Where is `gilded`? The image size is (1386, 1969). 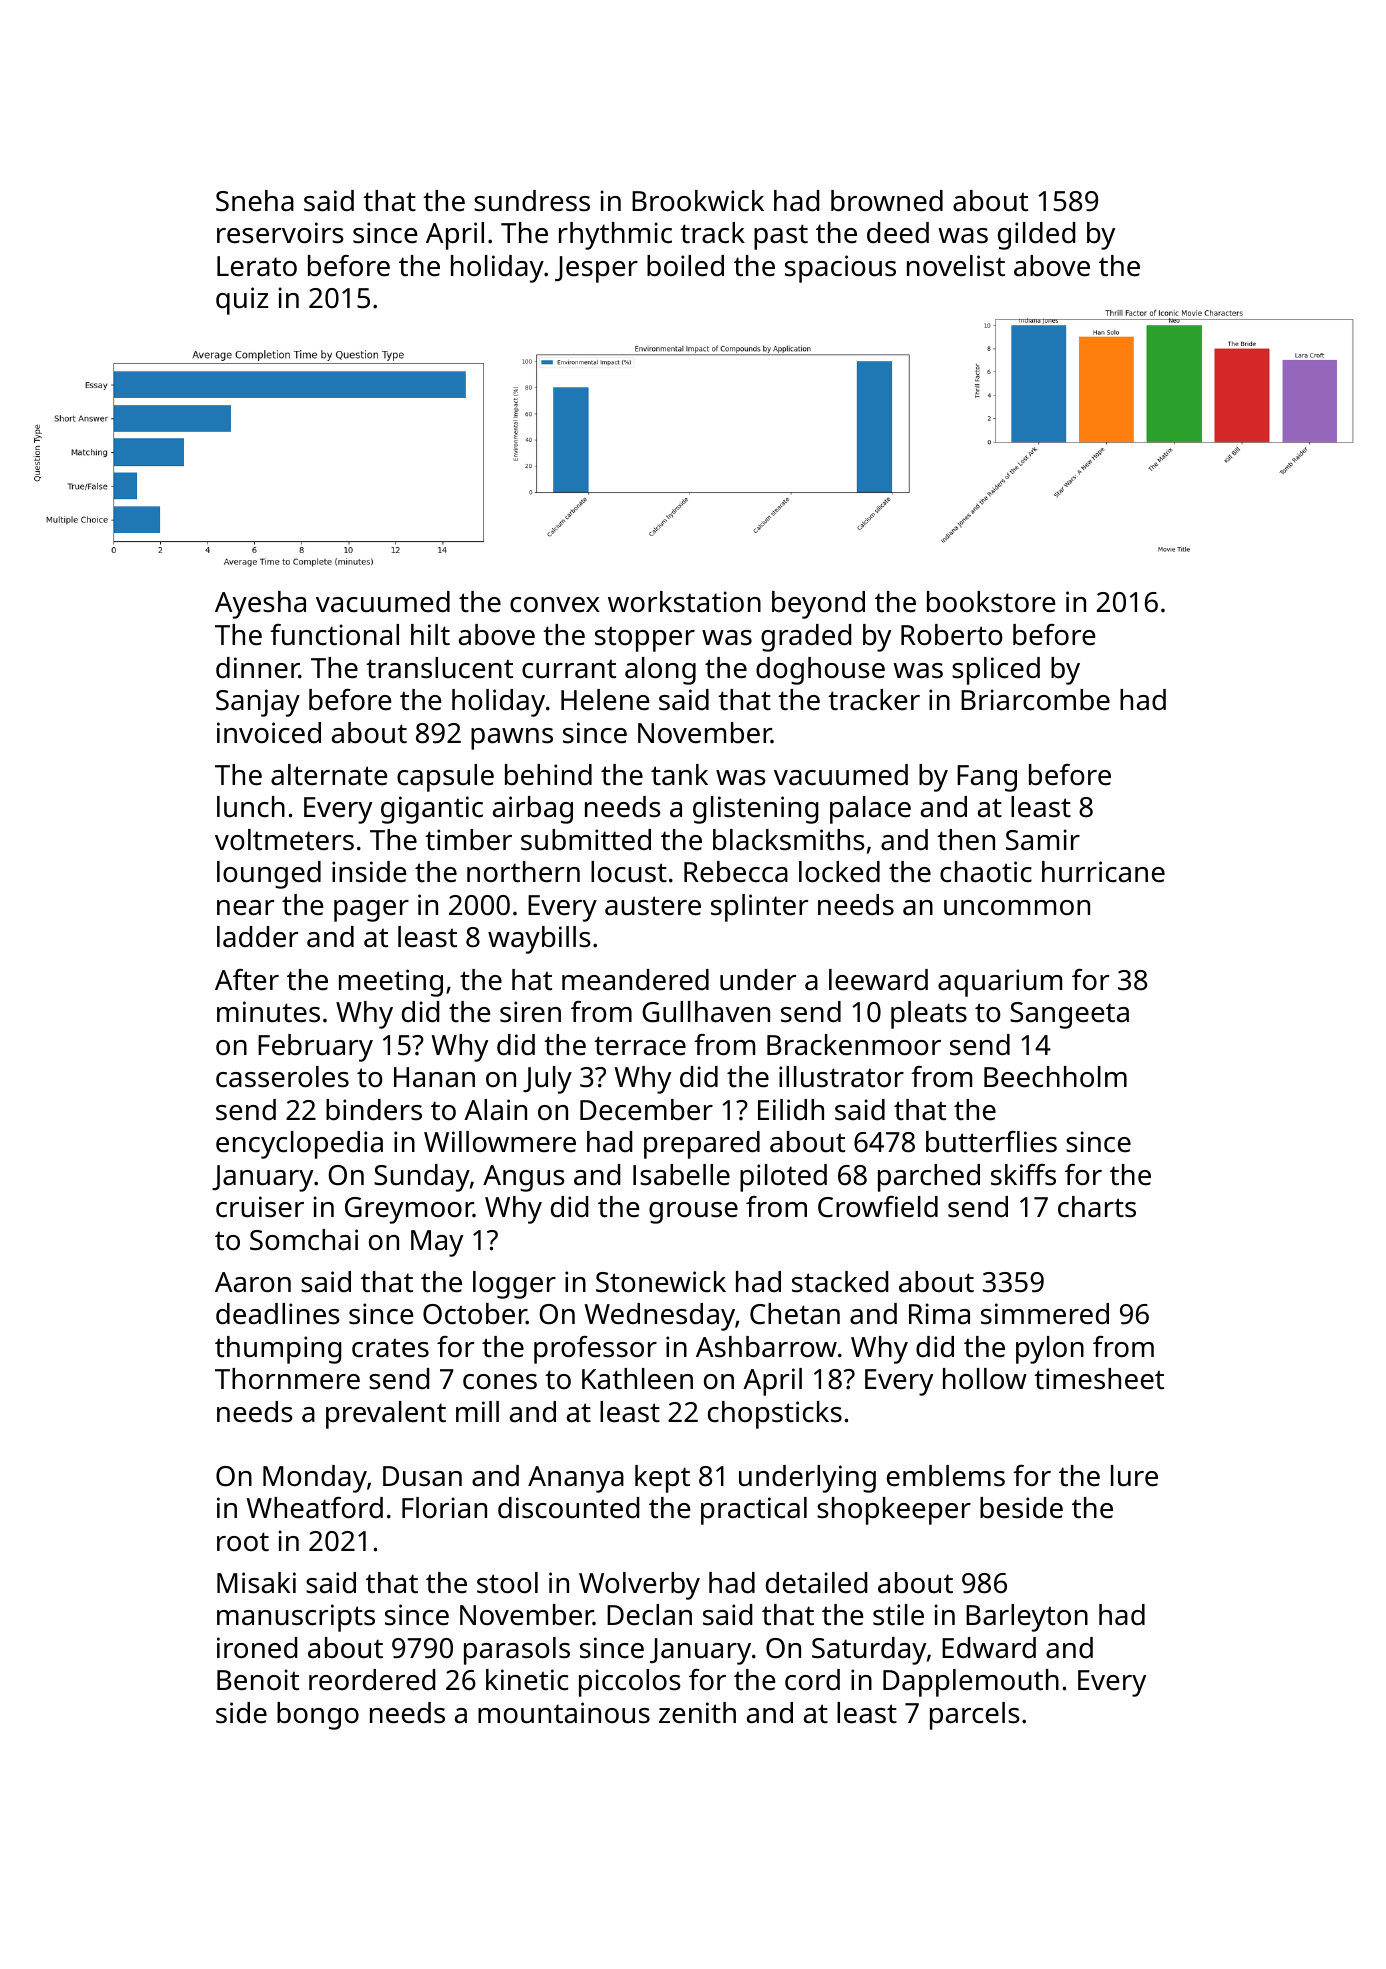
gilded is located at coordinates (1036, 236).
